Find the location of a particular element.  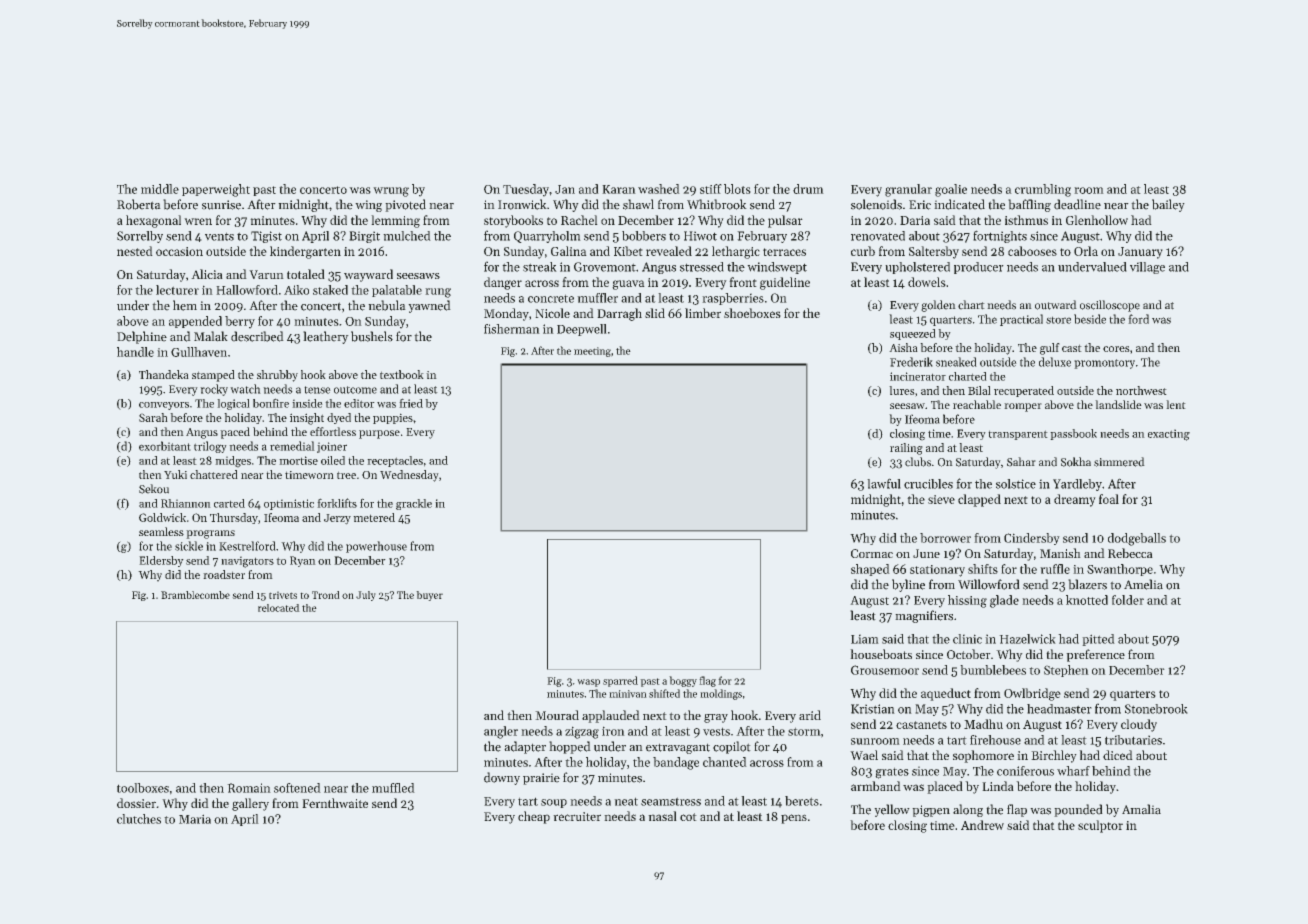

seamstress is located at coordinates (671, 801).
